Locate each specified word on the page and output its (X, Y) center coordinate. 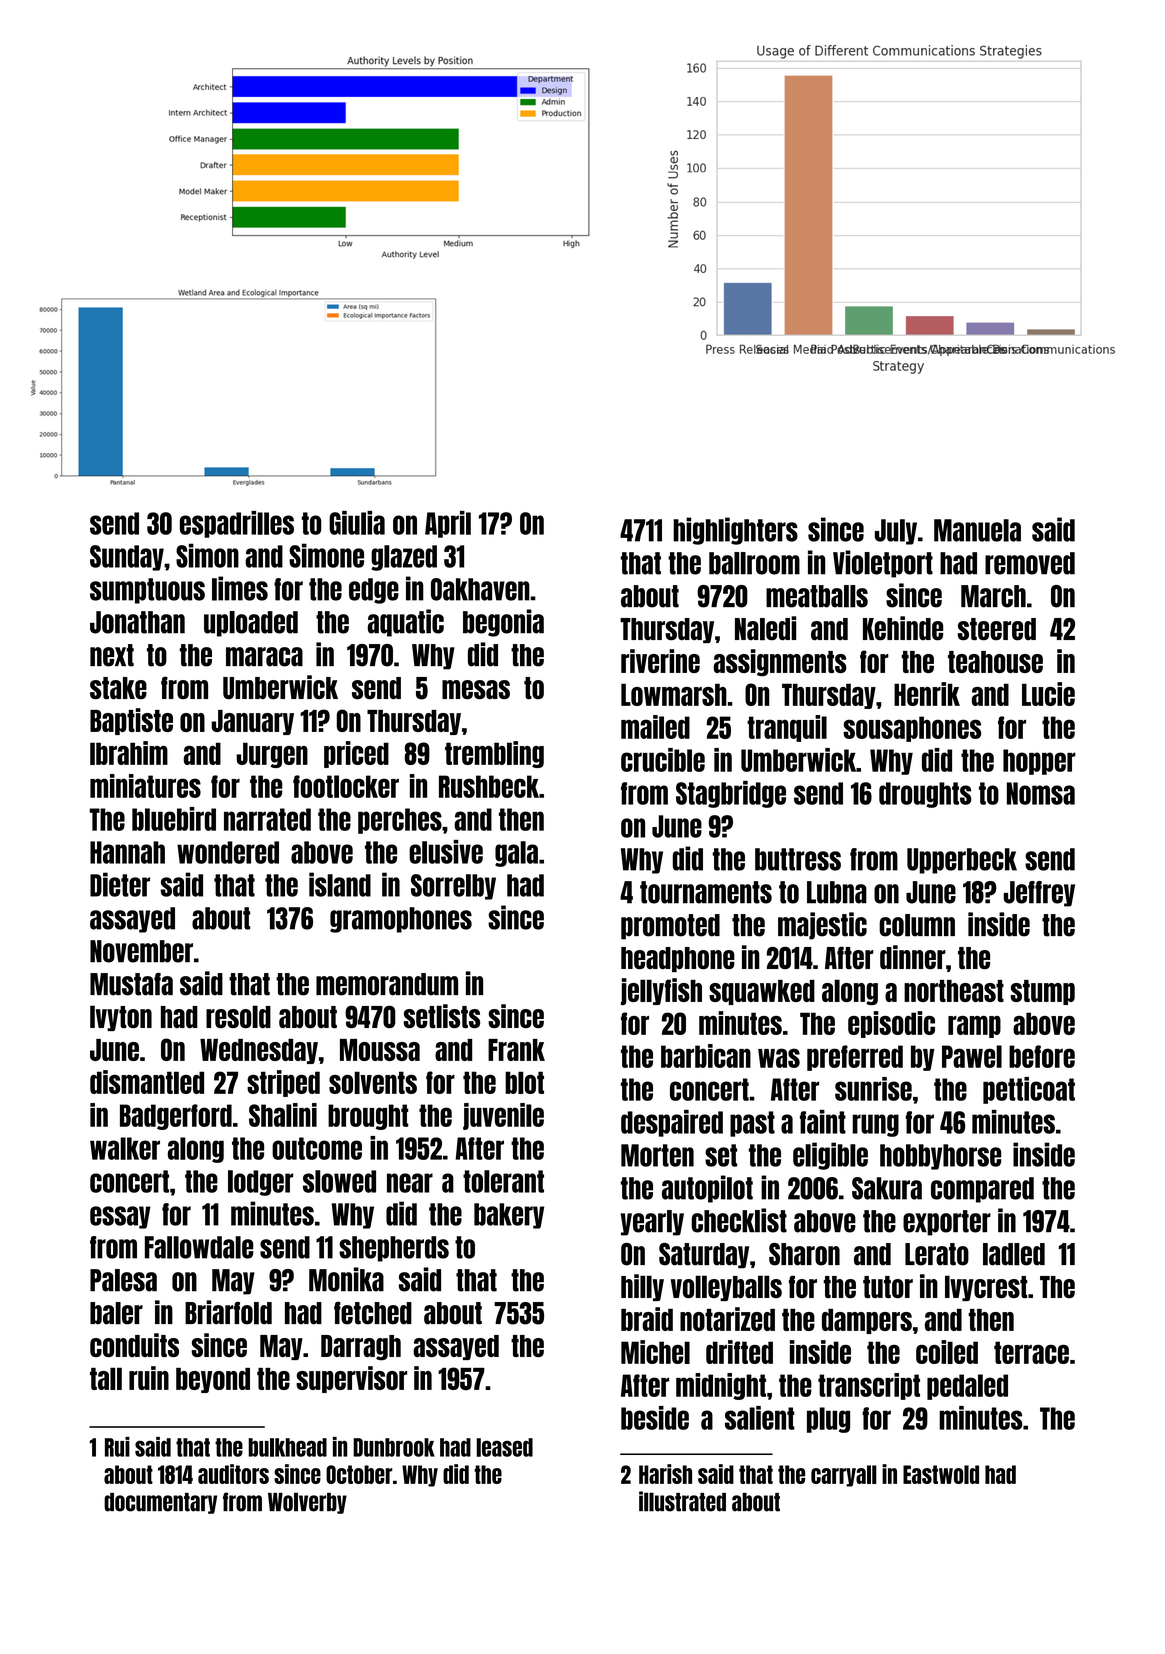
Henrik (927, 694)
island (340, 884)
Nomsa (1041, 793)
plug (828, 1420)
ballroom (754, 563)
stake (118, 688)
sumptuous (147, 591)
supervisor (351, 1379)
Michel (655, 1352)
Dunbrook (394, 1447)
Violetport (883, 564)
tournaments (706, 892)
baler (116, 1313)
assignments (780, 662)
